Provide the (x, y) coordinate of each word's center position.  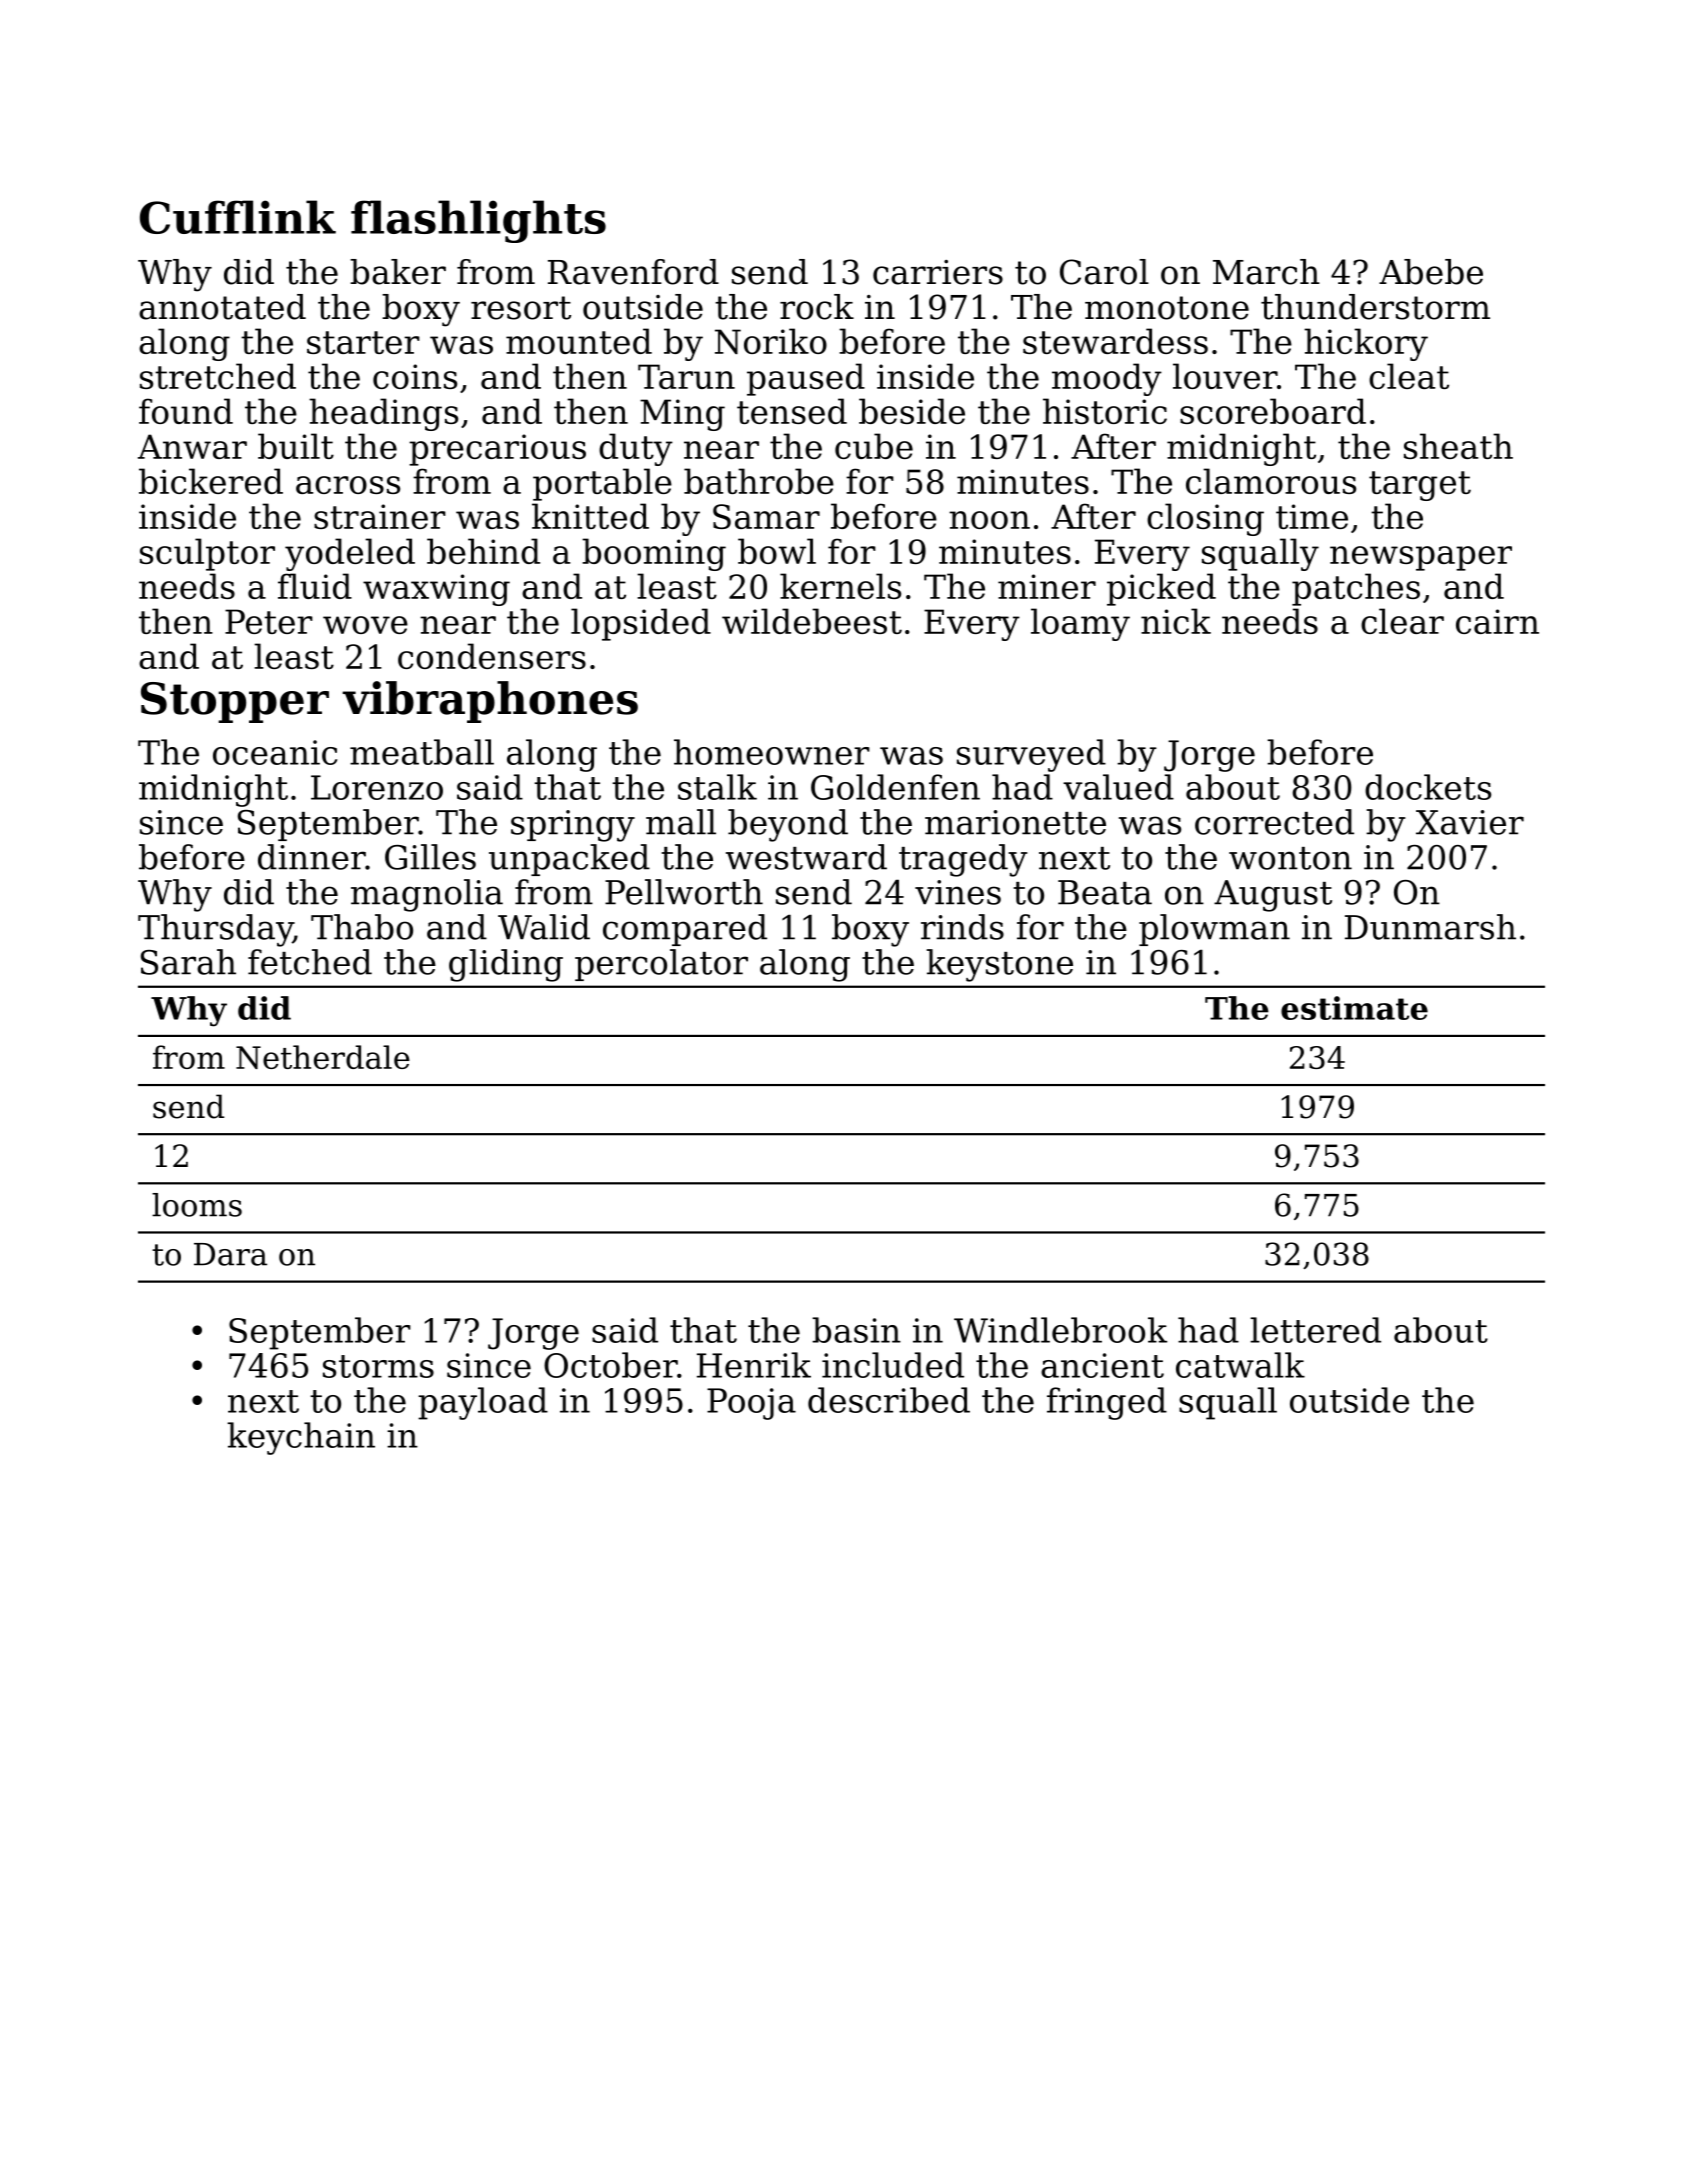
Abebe (1431, 272)
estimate (1354, 1008)
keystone (999, 965)
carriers (938, 272)
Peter (269, 621)
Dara (230, 1254)
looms (197, 1205)
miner (1047, 586)
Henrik (754, 1365)
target (1420, 486)
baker (398, 272)
